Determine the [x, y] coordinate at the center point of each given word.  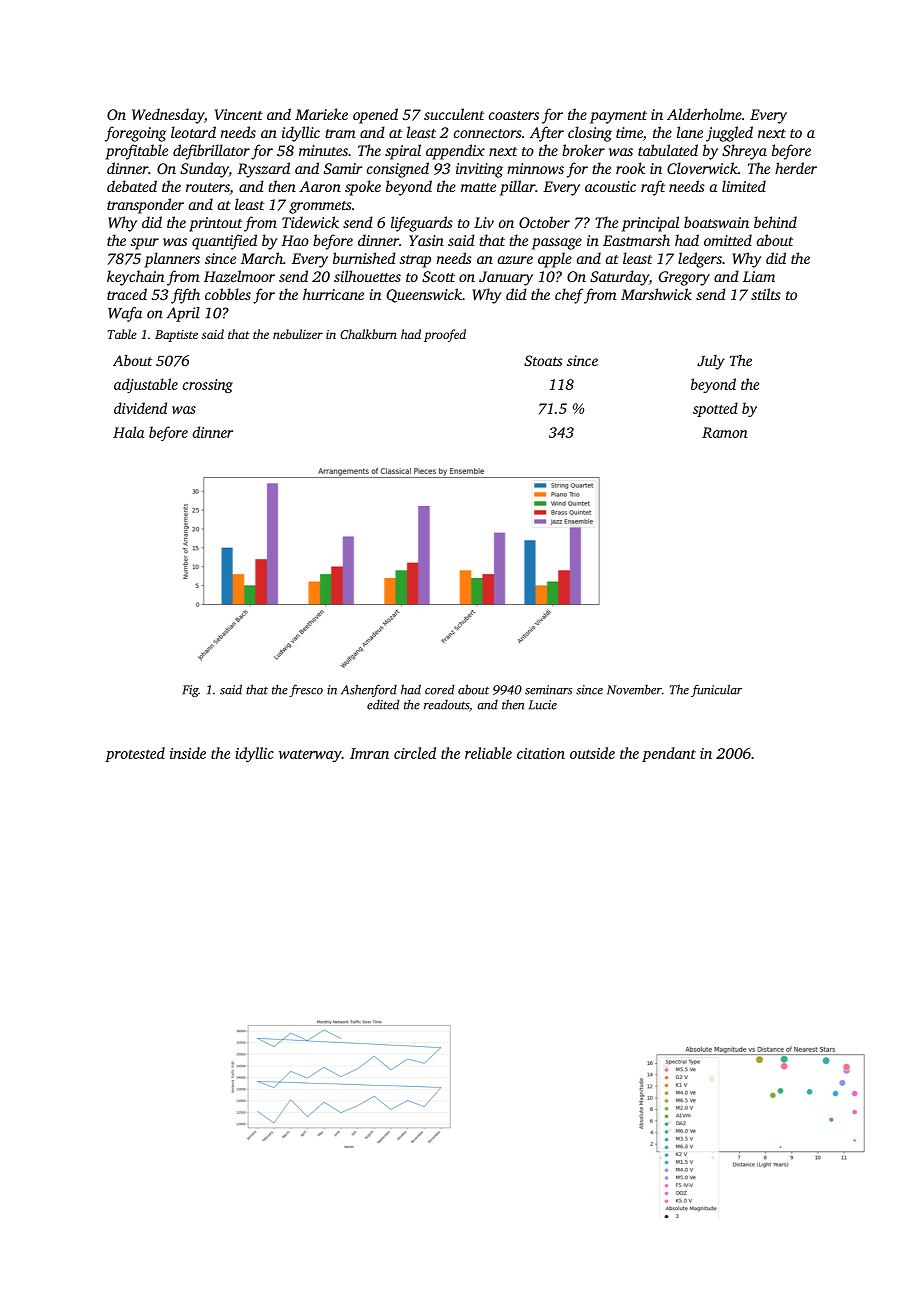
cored [439, 689]
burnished [364, 258]
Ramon [725, 432]
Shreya [744, 152]
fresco [306, 690]
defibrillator [211, 152]
